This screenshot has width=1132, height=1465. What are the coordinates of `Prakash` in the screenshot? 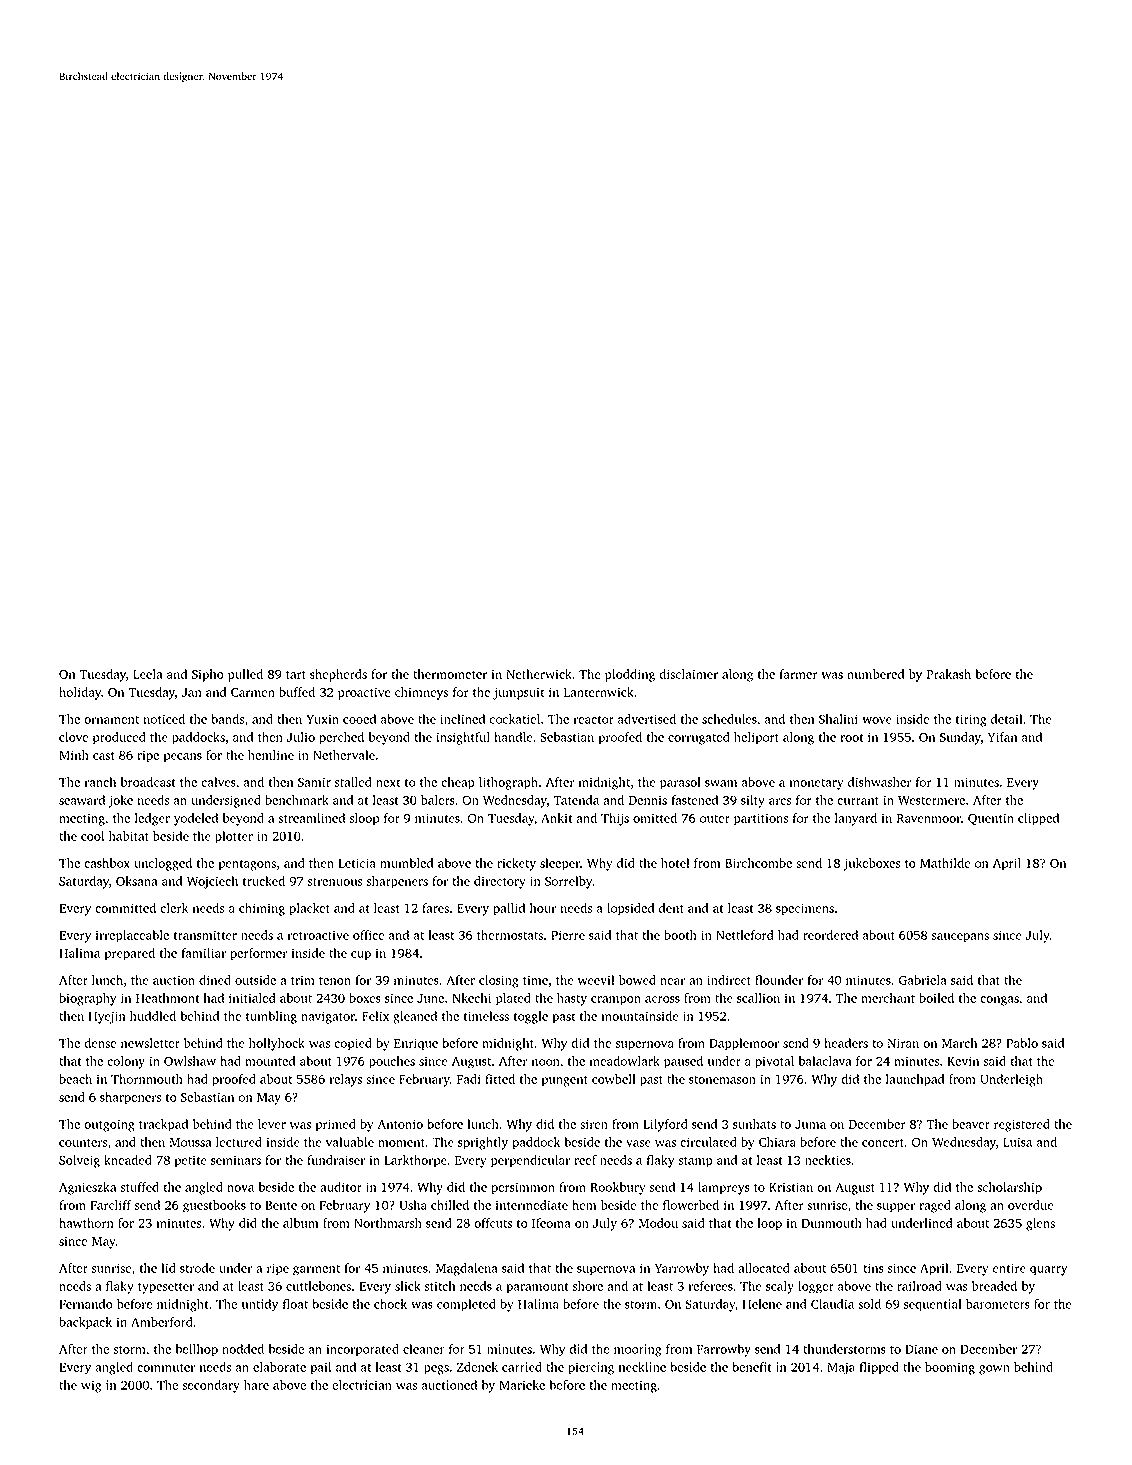 It's located at (949, 674).
